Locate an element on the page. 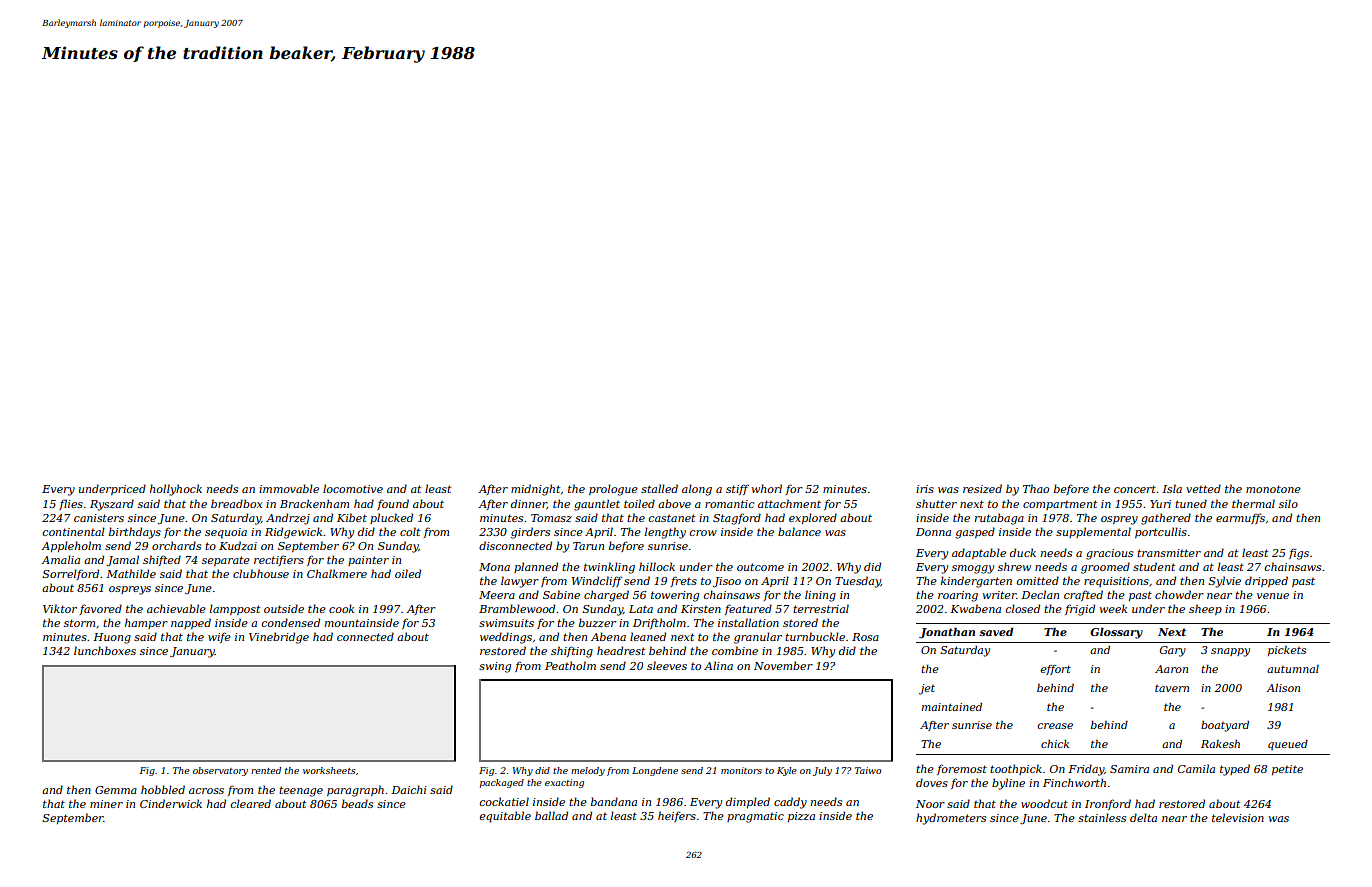 The image size is (1372, 887). cockatiel is located at coordinates (504, 801).
